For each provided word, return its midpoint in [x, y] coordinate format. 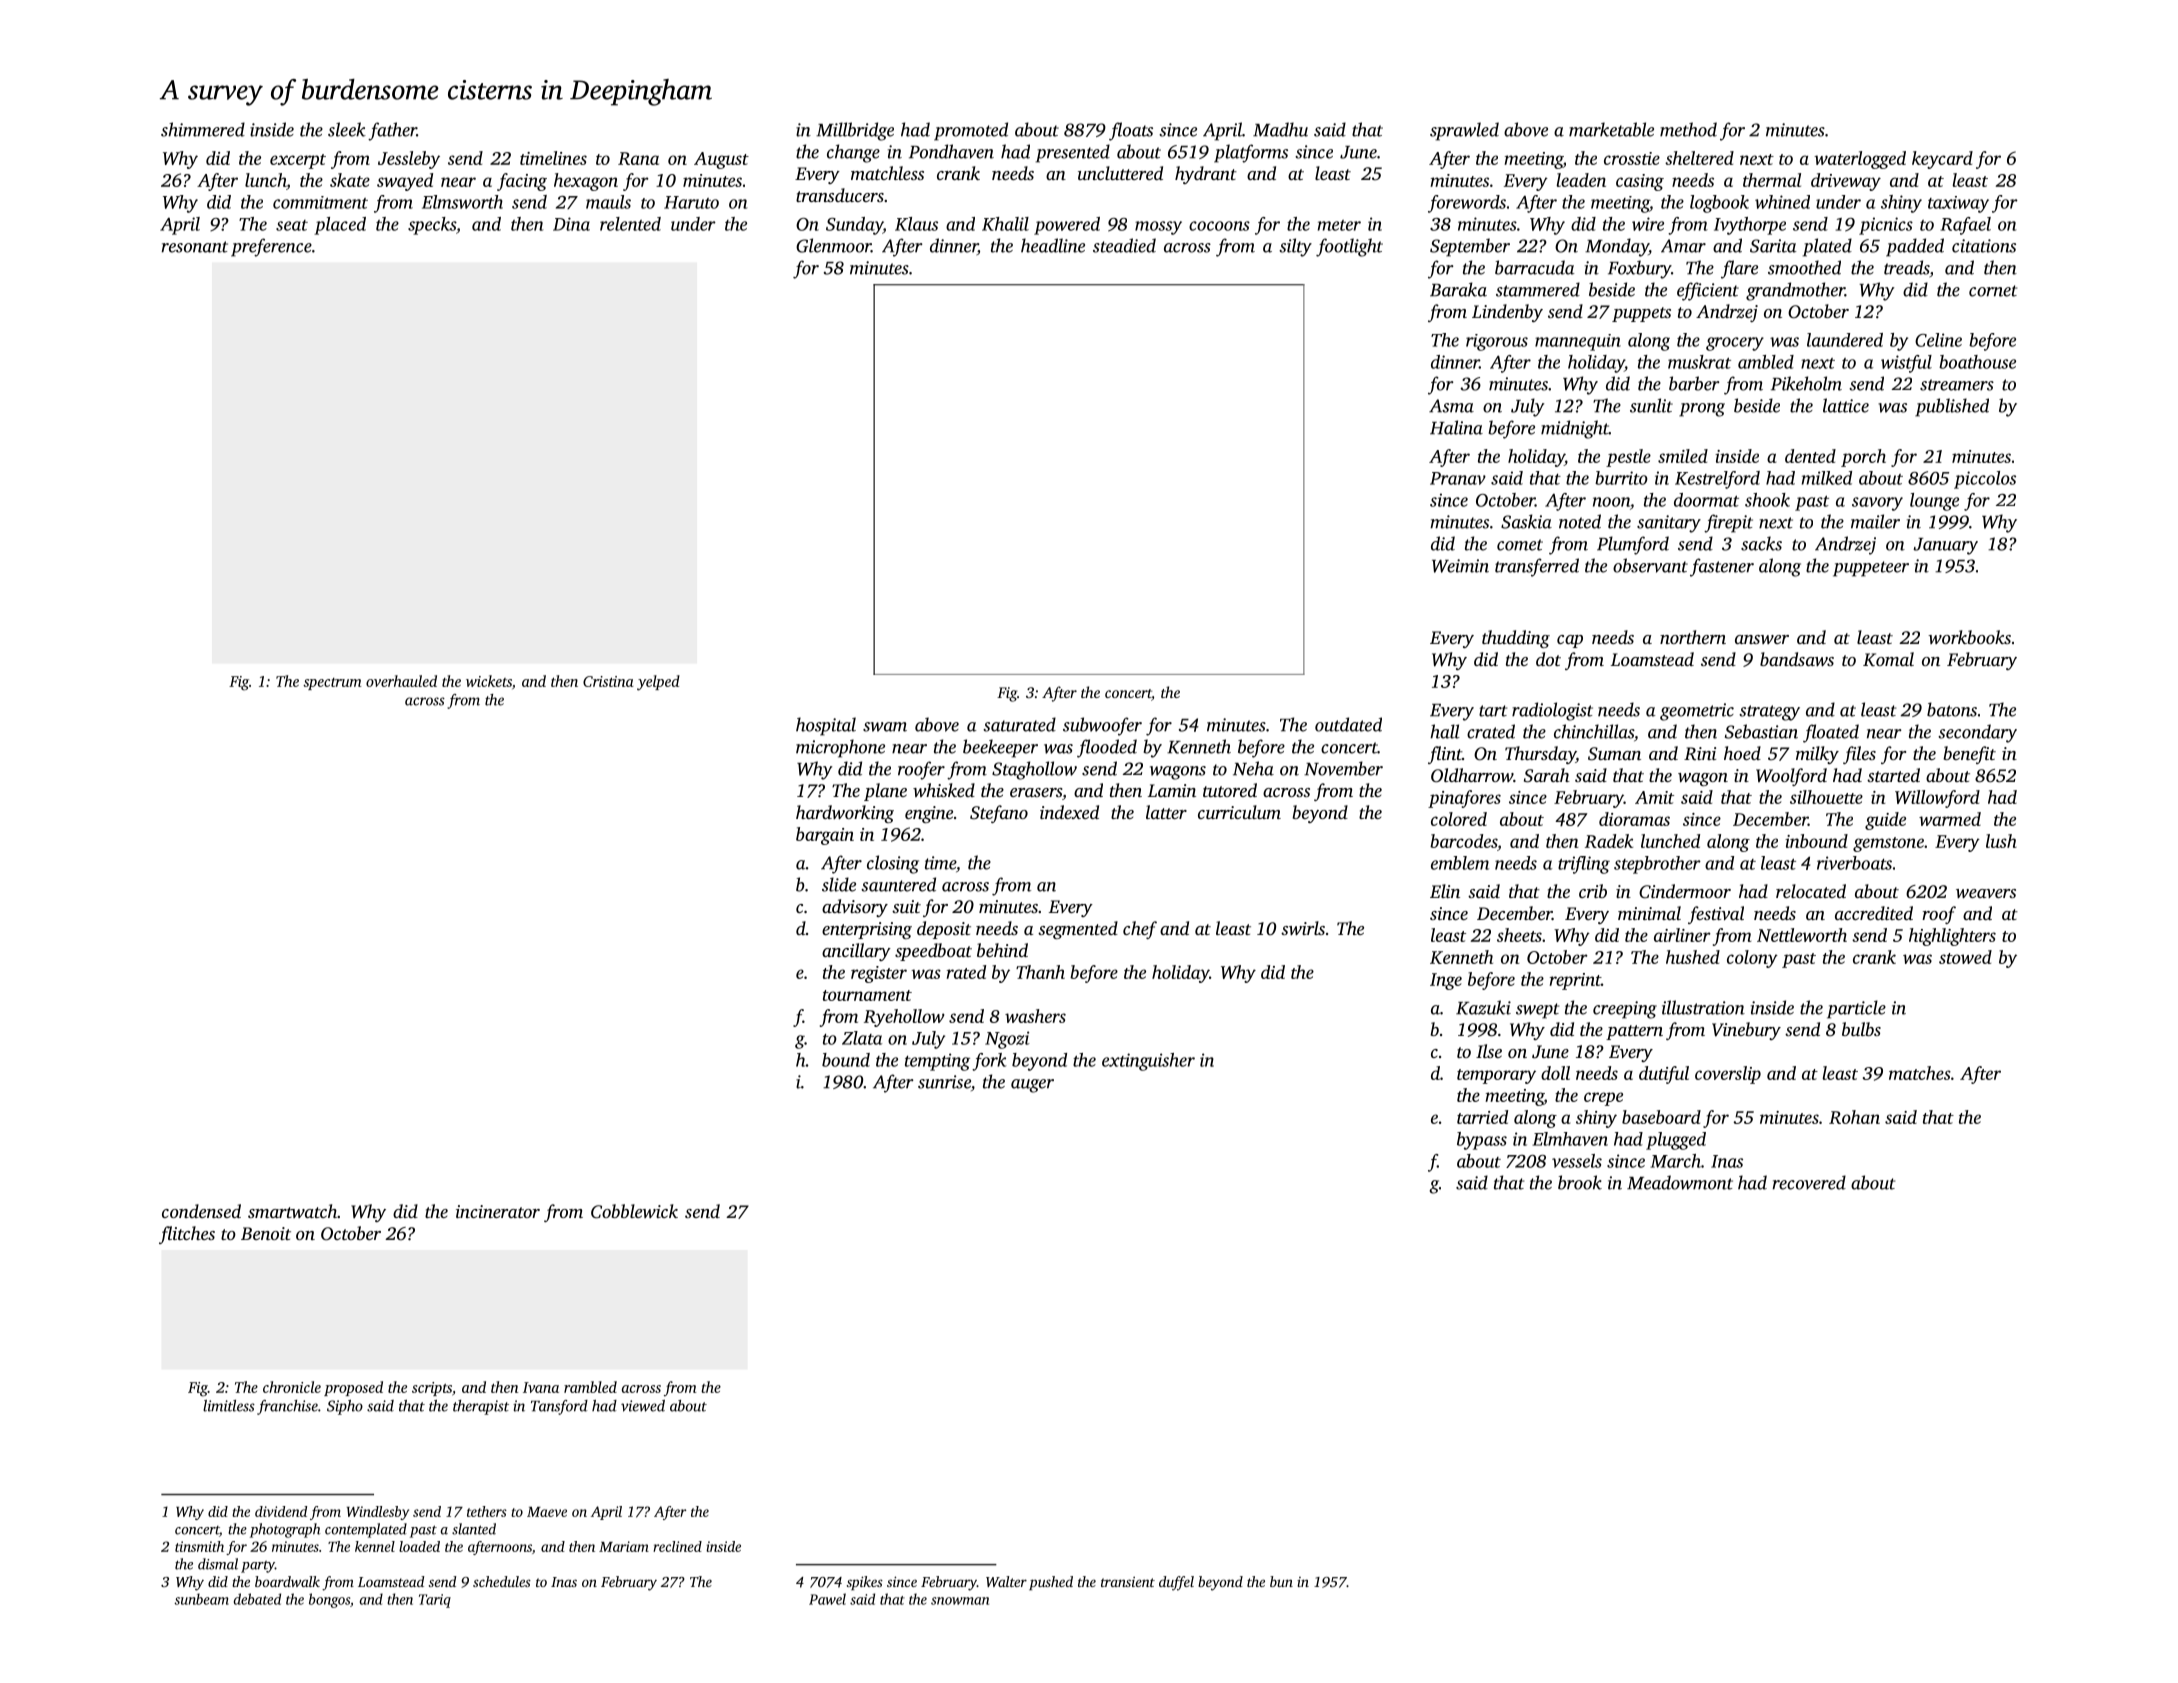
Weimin [1460, 566]
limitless [229, 1406]
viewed [643, 1406]
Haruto [691, 202]
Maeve [547, 1512]
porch [1863, 458]
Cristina [608, 681]
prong [1702, 410]
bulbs [1861, 1029]
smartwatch [292, 1211]
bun [1281, 1581]
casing [1640, 182]
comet [1520, 545]
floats [1131, 131]
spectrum [332, 684]
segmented [1078, 930]
